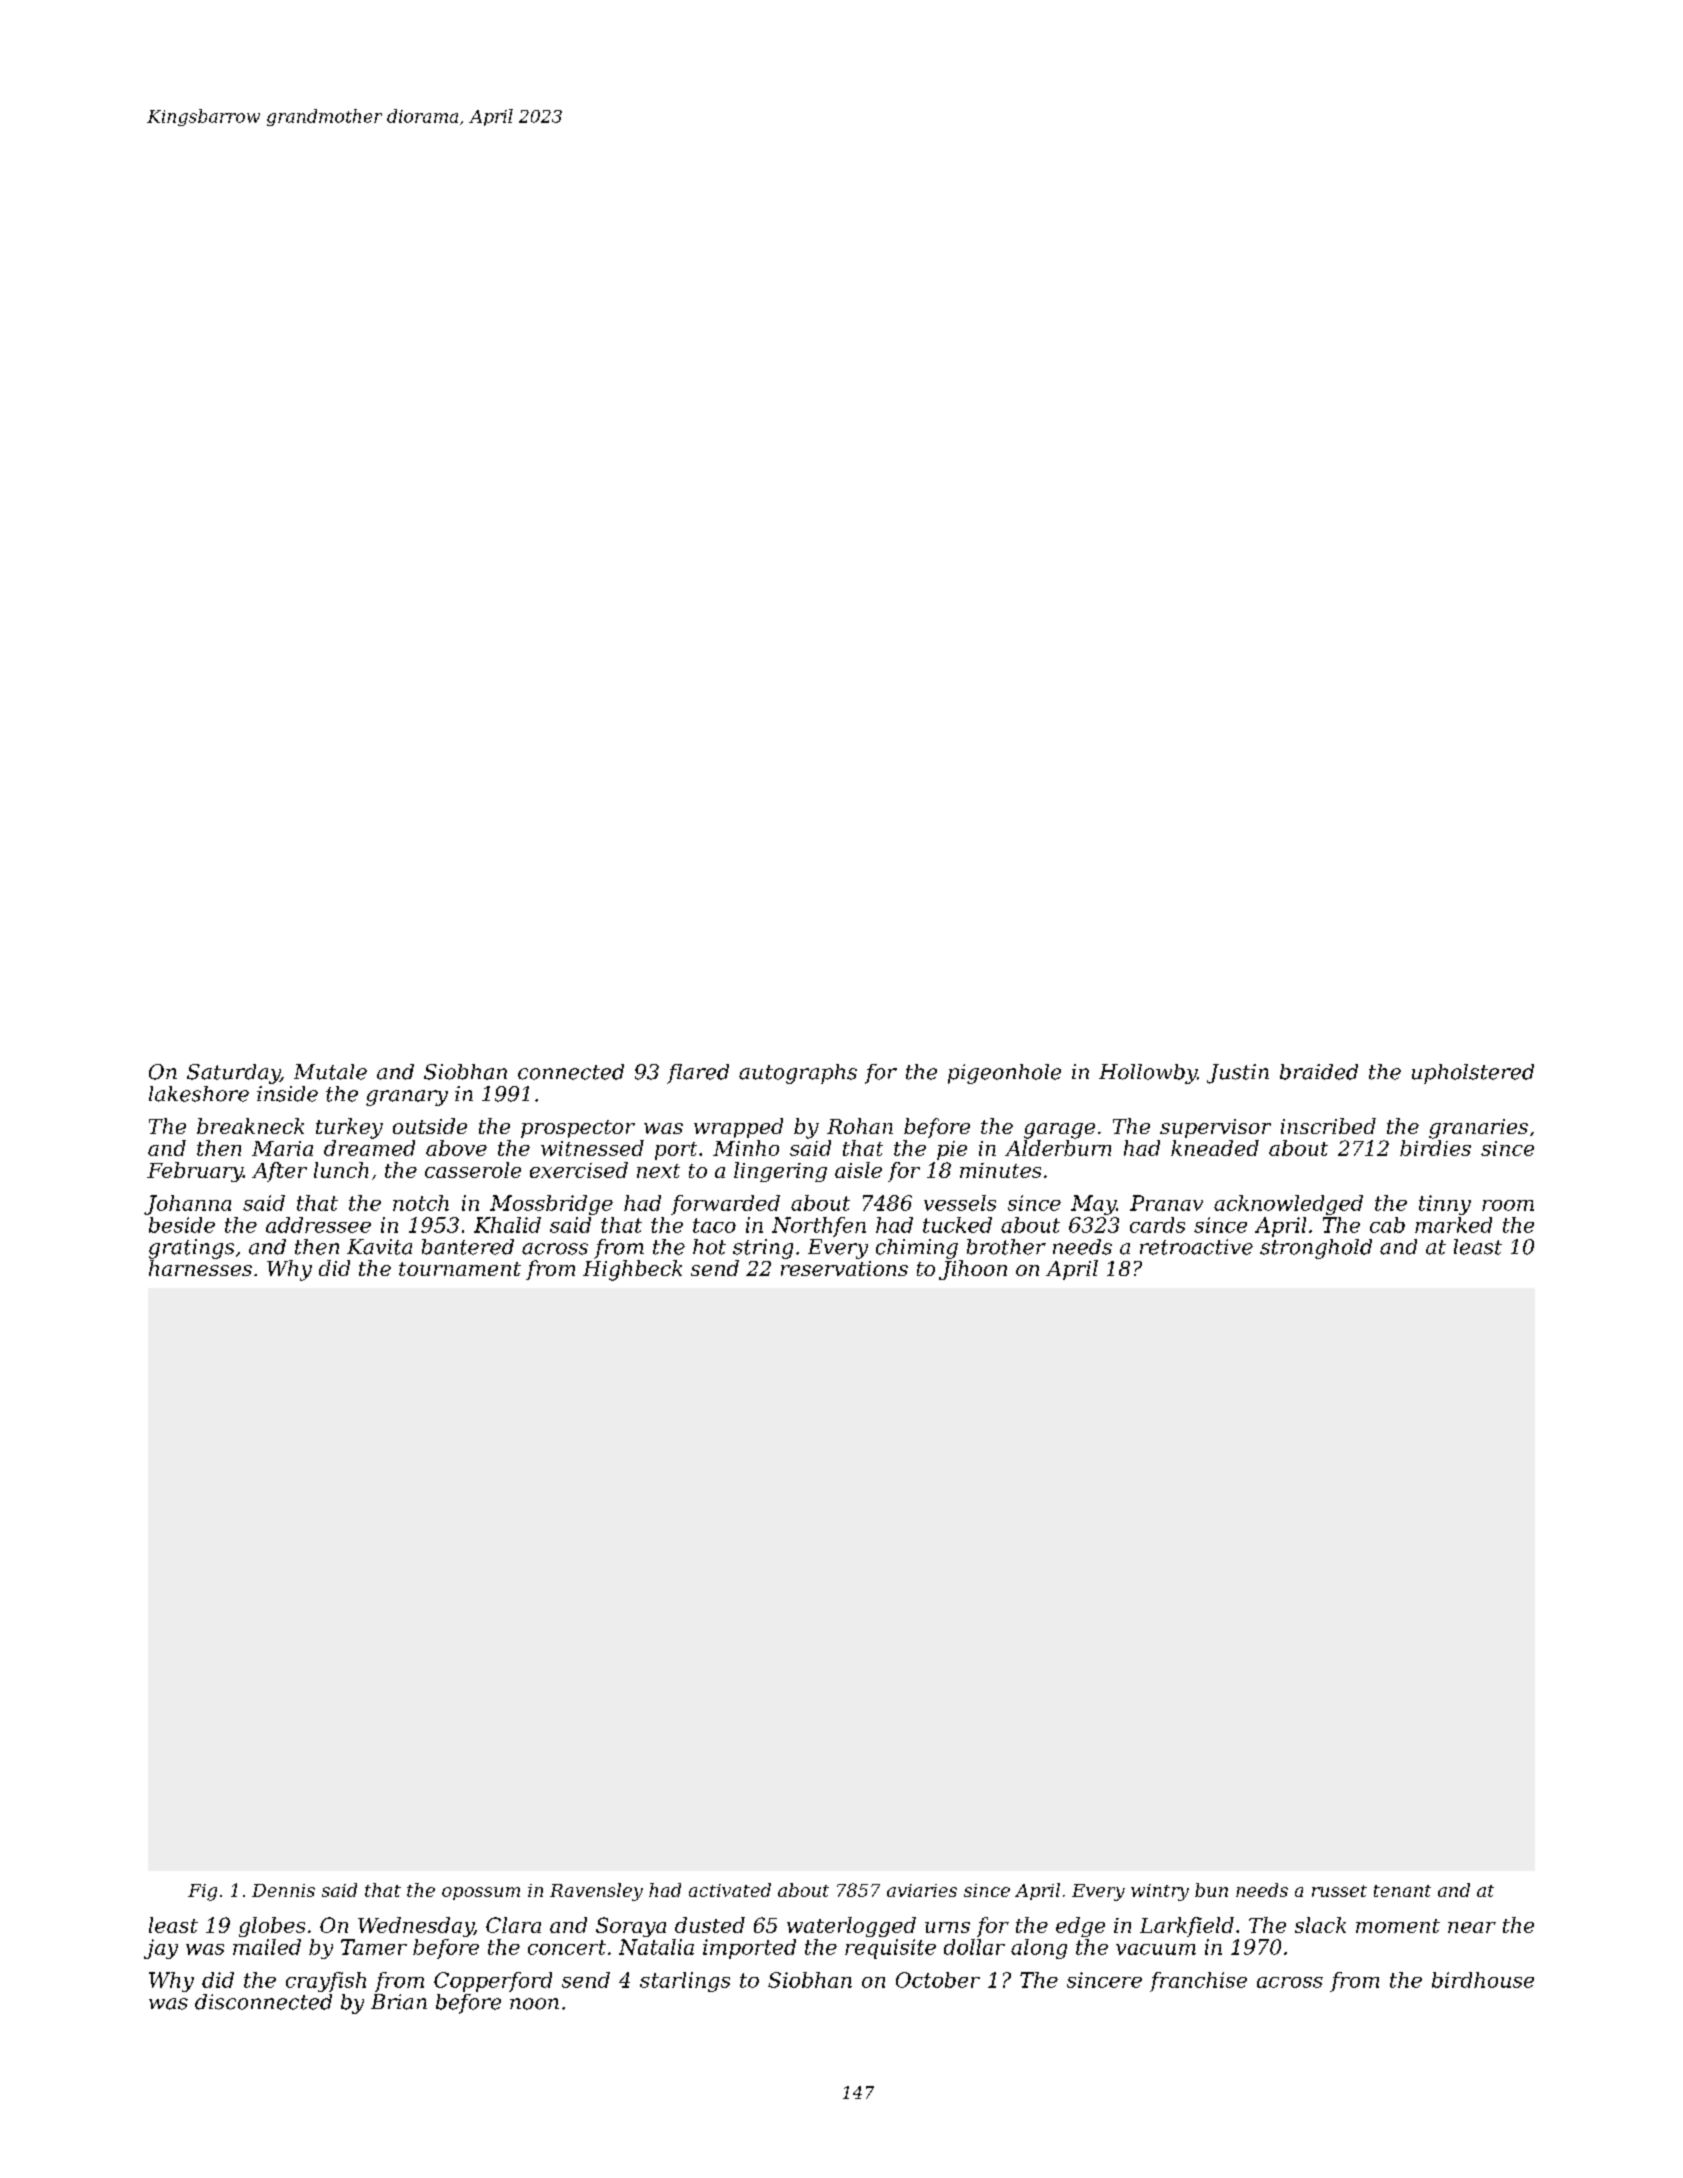  Describe the element at coordinates (1006, 1247) in the image. I see `brother` at that location.
